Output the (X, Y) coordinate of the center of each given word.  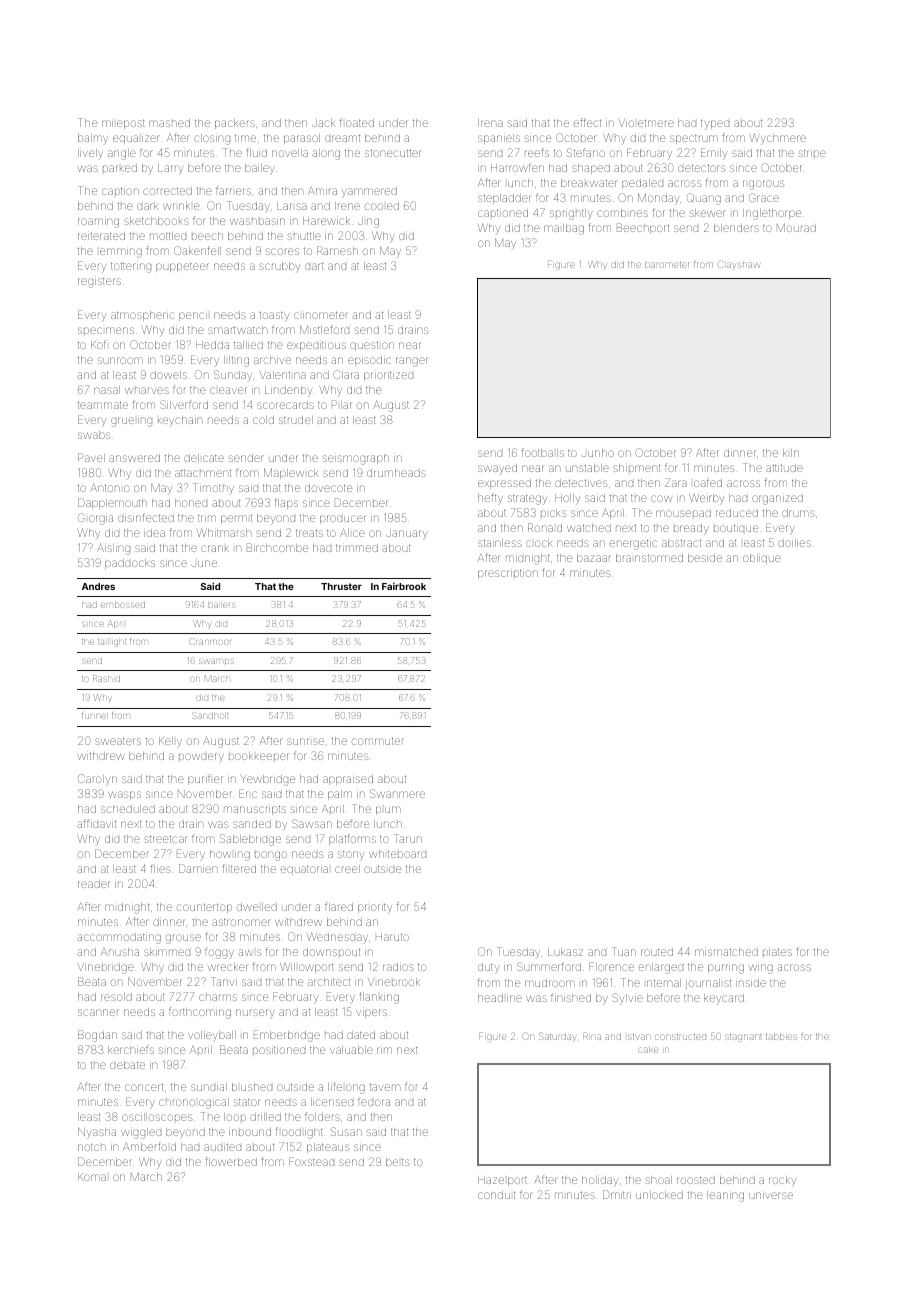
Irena (490, 123)
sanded (252, 824)
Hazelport (502, 1181)
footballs (543, 452)
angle (122, 154)
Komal (92, 1177)
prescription (508, 574)
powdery (201, 758)
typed (715, 124)
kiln (791, 453)
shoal (659, 1180)
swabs (94, 435)
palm (340, 795)
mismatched (726, 952)
